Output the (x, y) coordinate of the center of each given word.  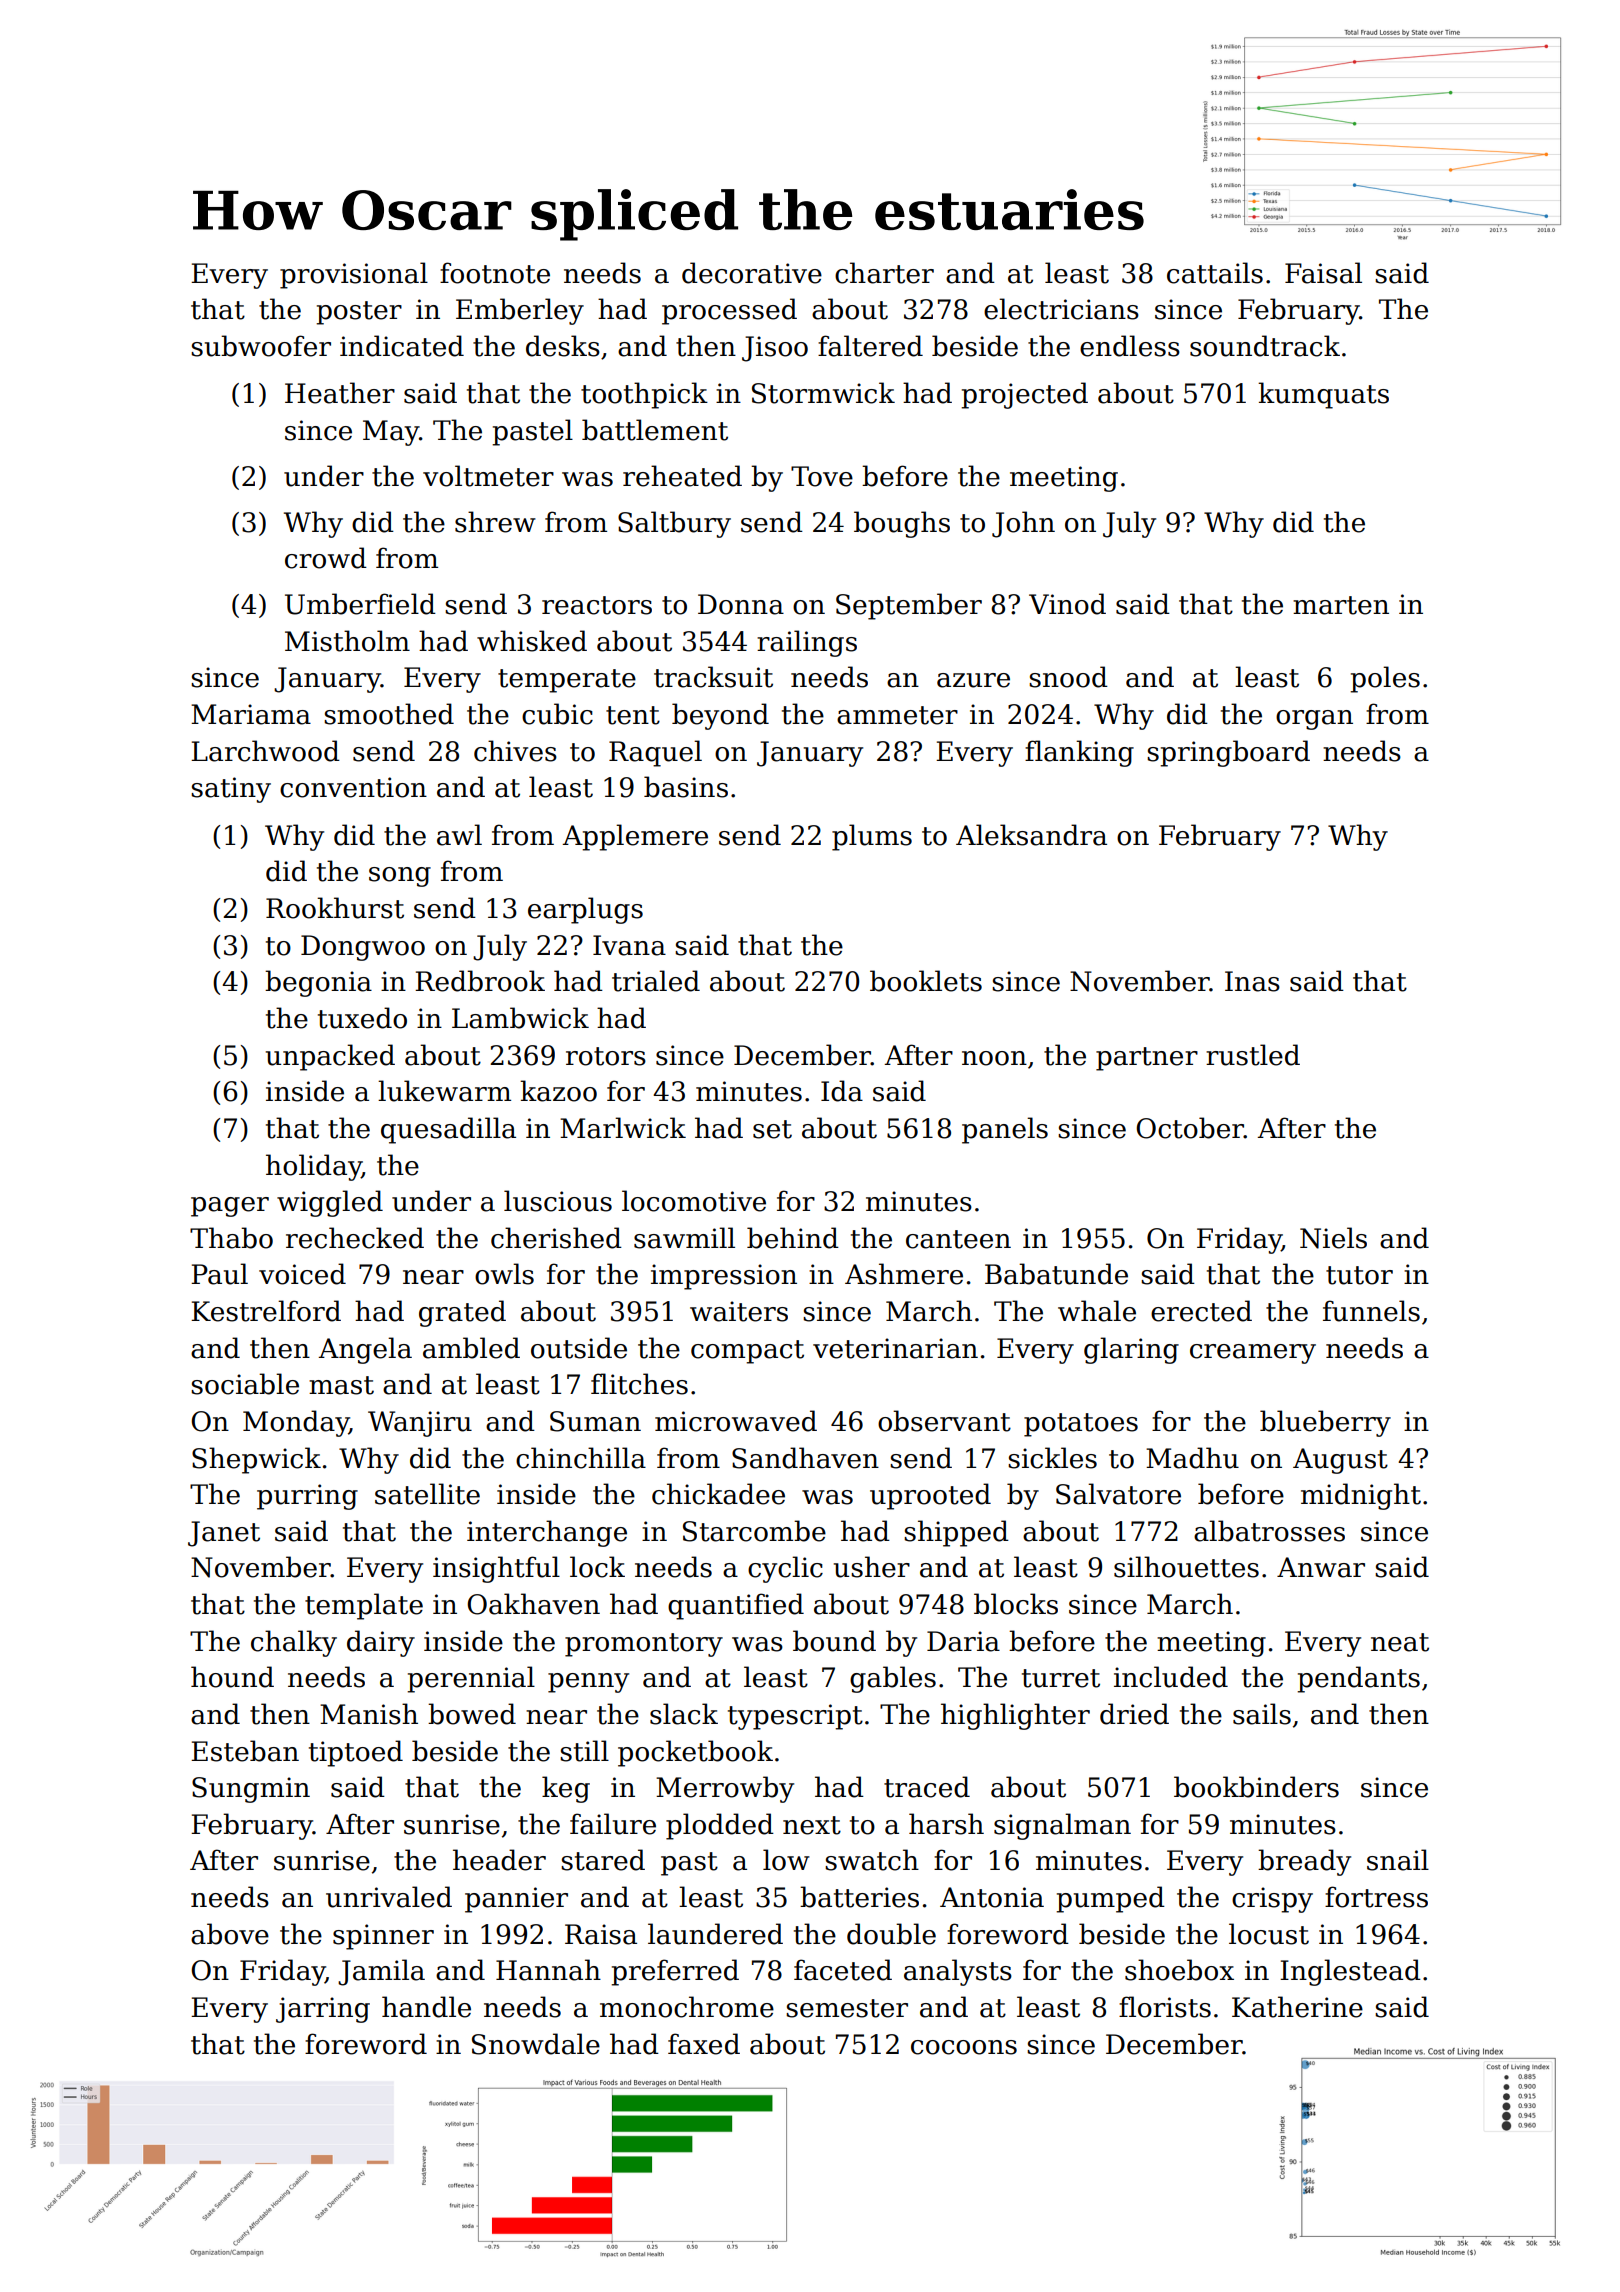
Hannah (548, 1970)
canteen (958, 1239)
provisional (354, 275)
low (786, 1860)
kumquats (1323, 395)
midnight (1361, 1496)
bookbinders (1256, 1787)
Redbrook (480, 981)
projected (1024, 395)
